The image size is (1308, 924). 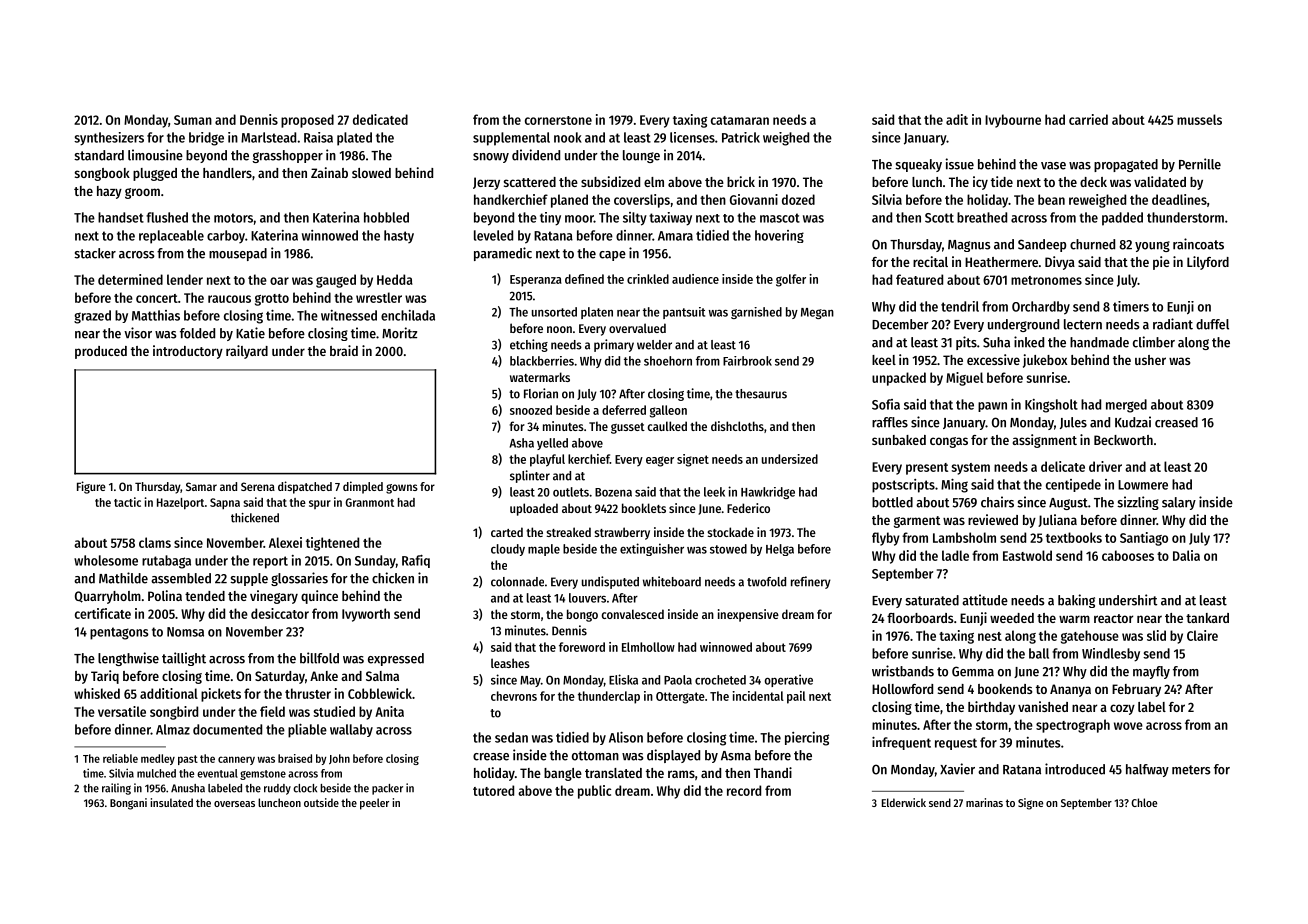 I want to click on bangle, so click(x=563, y=774).
